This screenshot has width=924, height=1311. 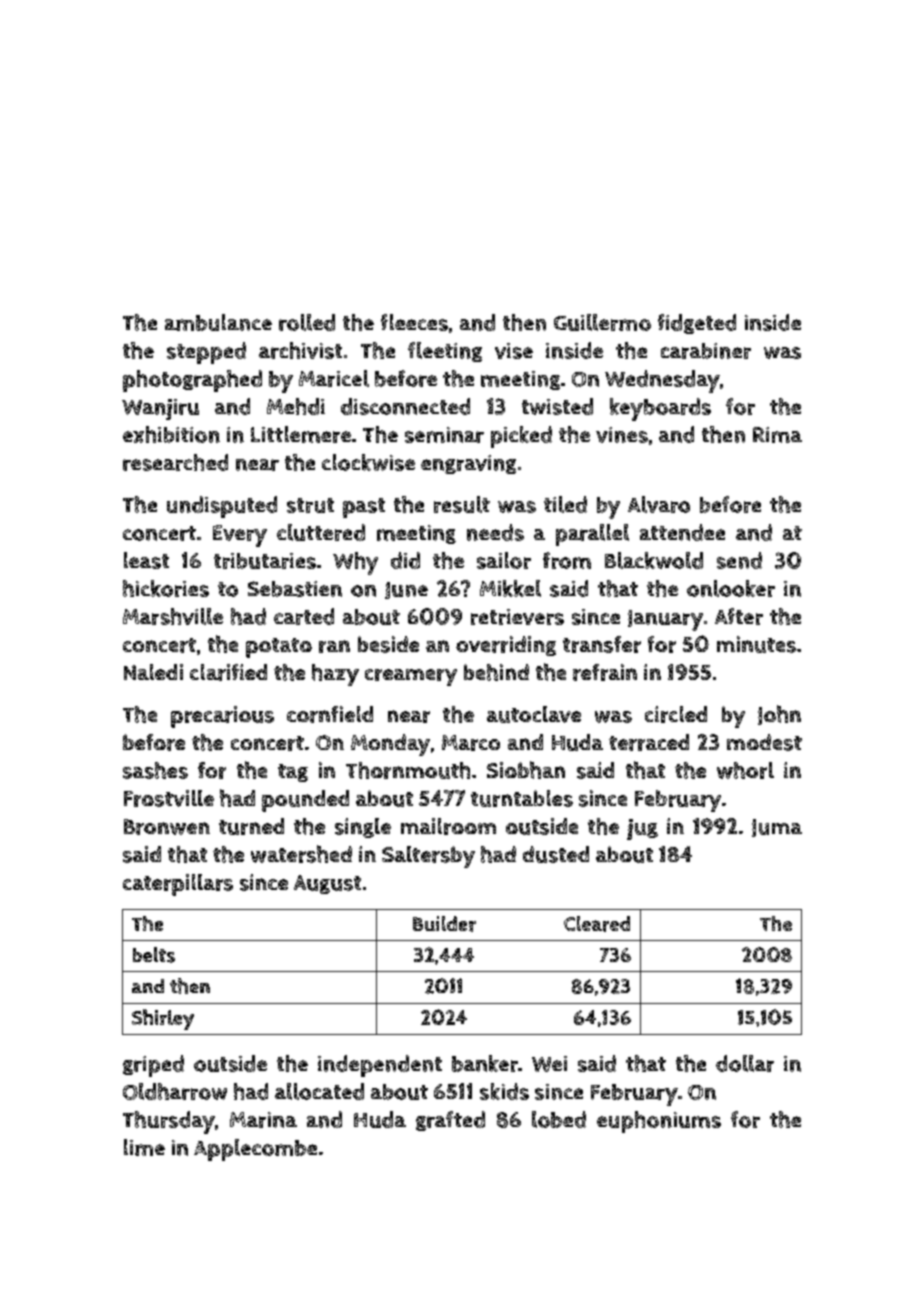 What do you see at coordinates (304, 616) in the screenshot?
I see `carted` at bounding box center [304, 616].
